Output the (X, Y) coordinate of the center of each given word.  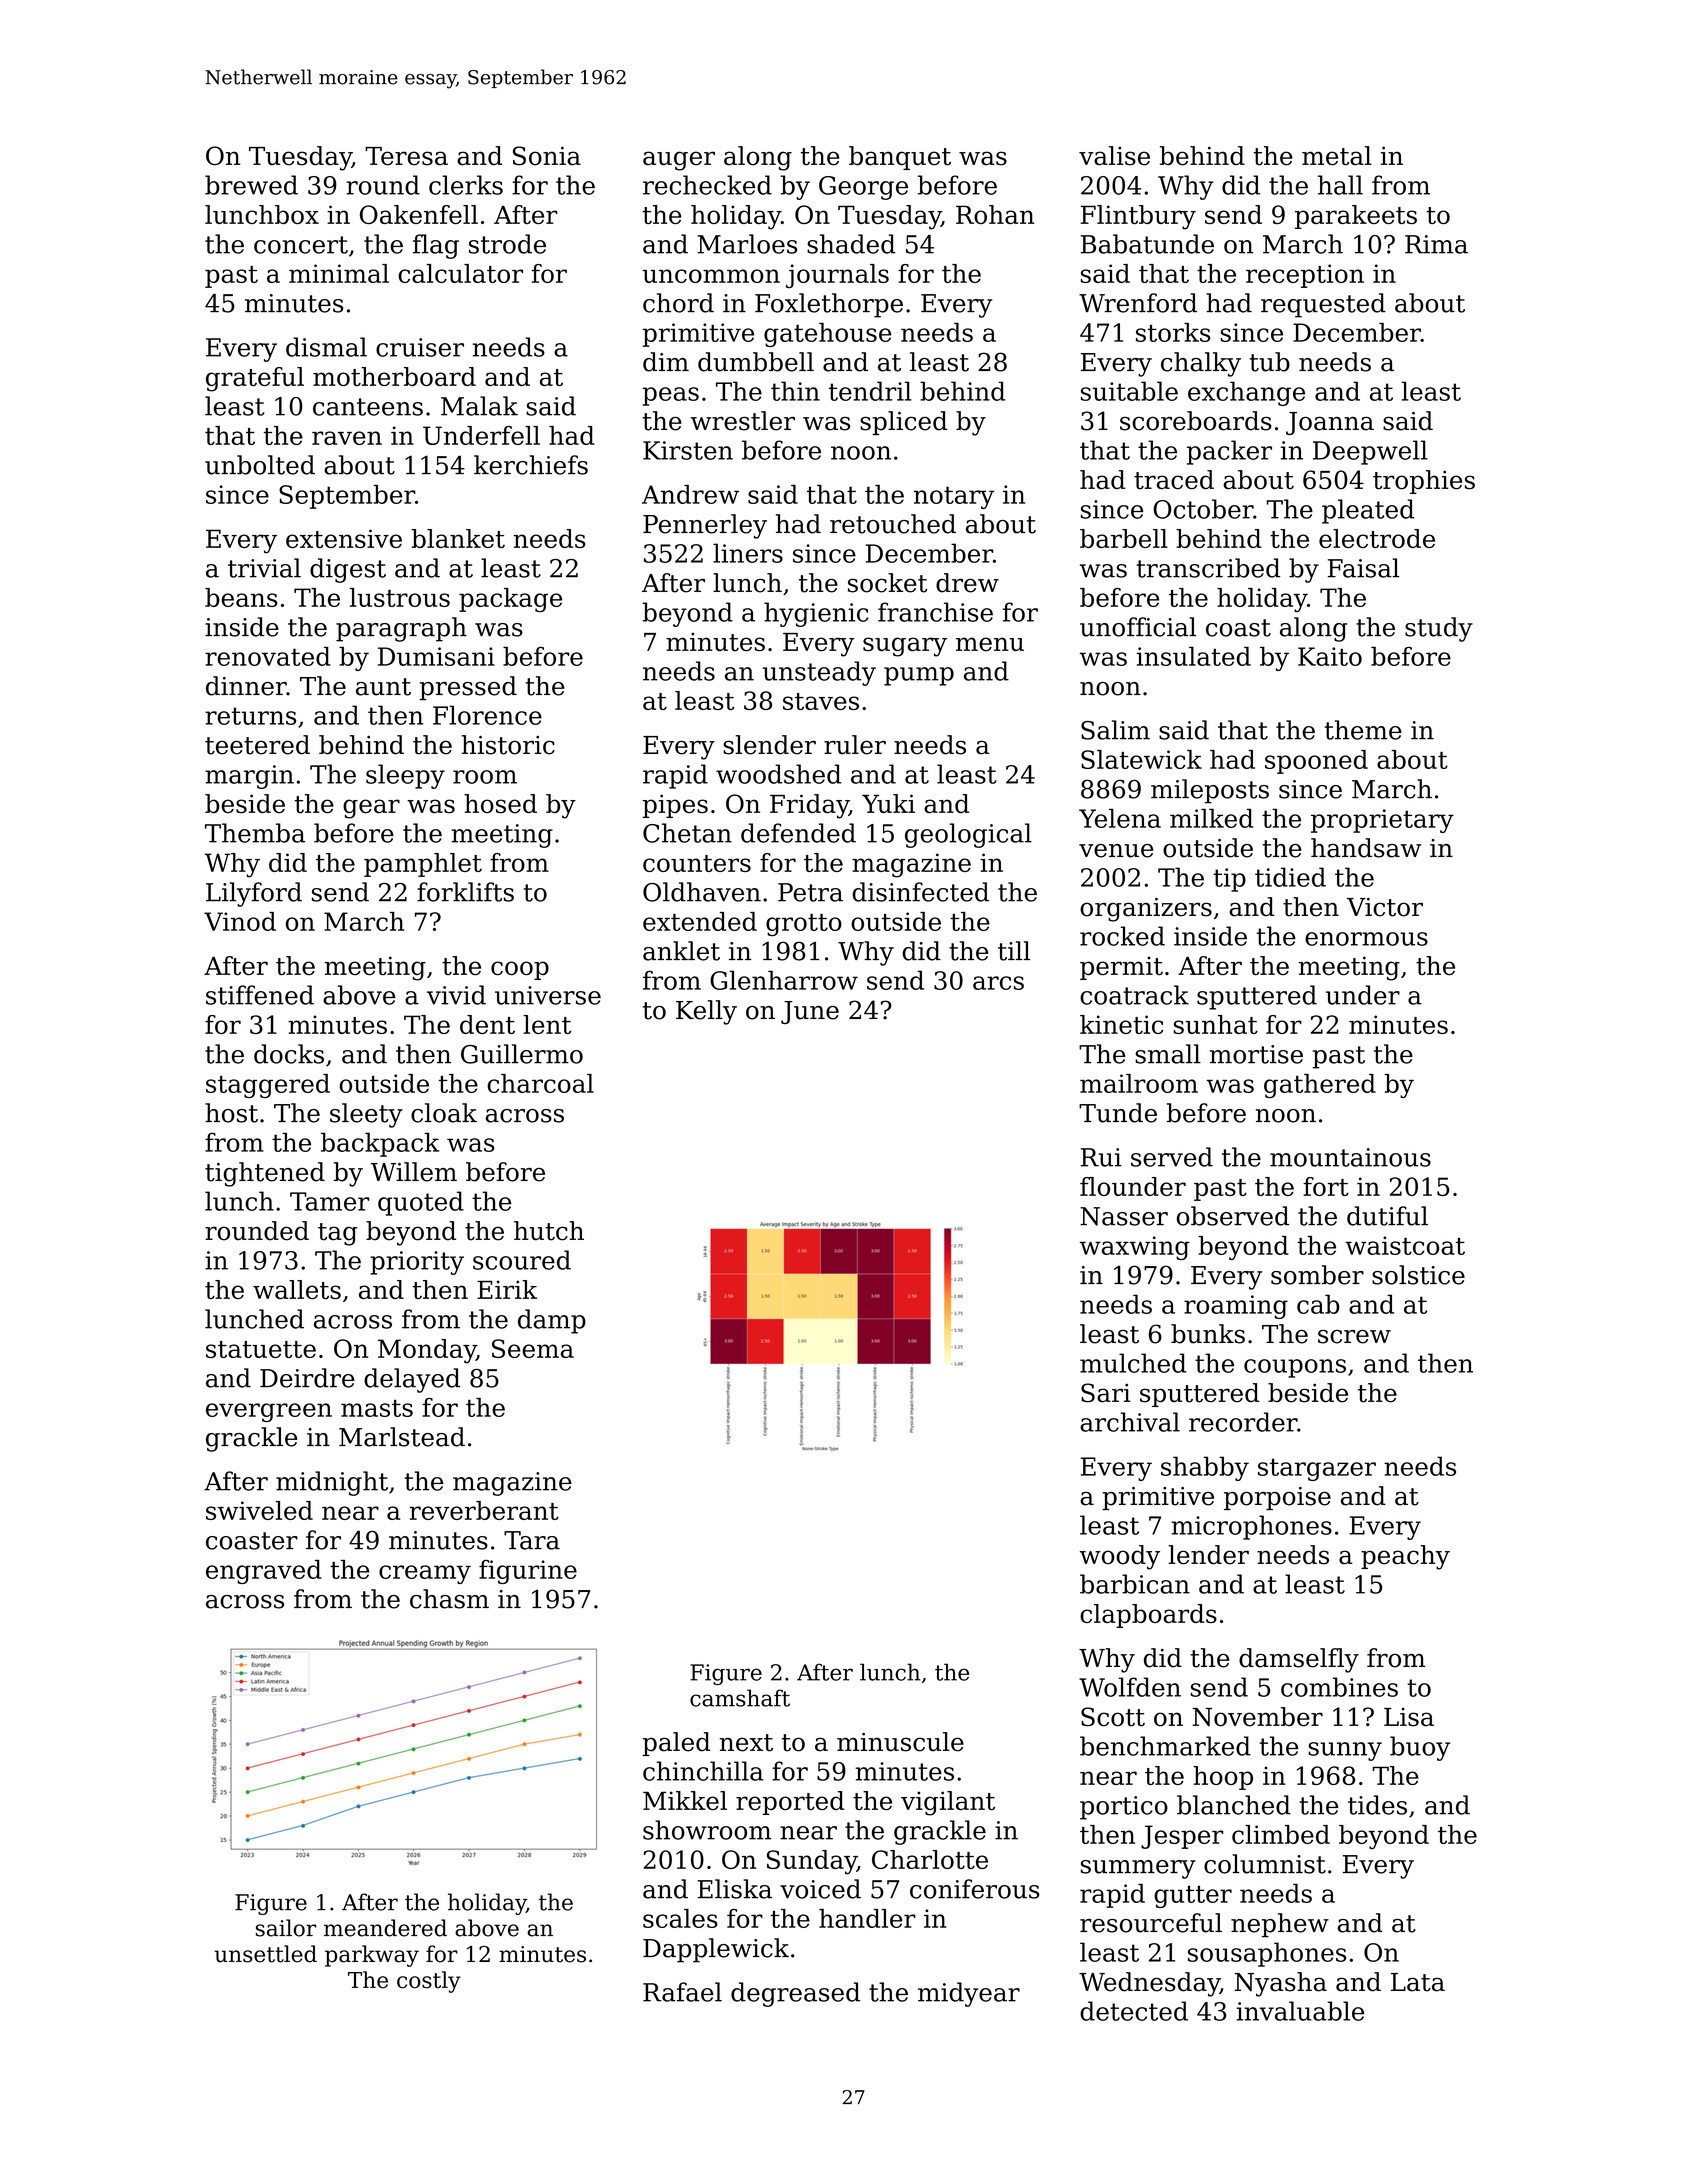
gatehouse (827, 335)
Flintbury (1138, 217)
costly (429, 1982)
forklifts (465, 892)
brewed (251, 185)
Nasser (1124, 1216)
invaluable (1300, 2011)
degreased (795, 1994)
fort (1326, 1186)
